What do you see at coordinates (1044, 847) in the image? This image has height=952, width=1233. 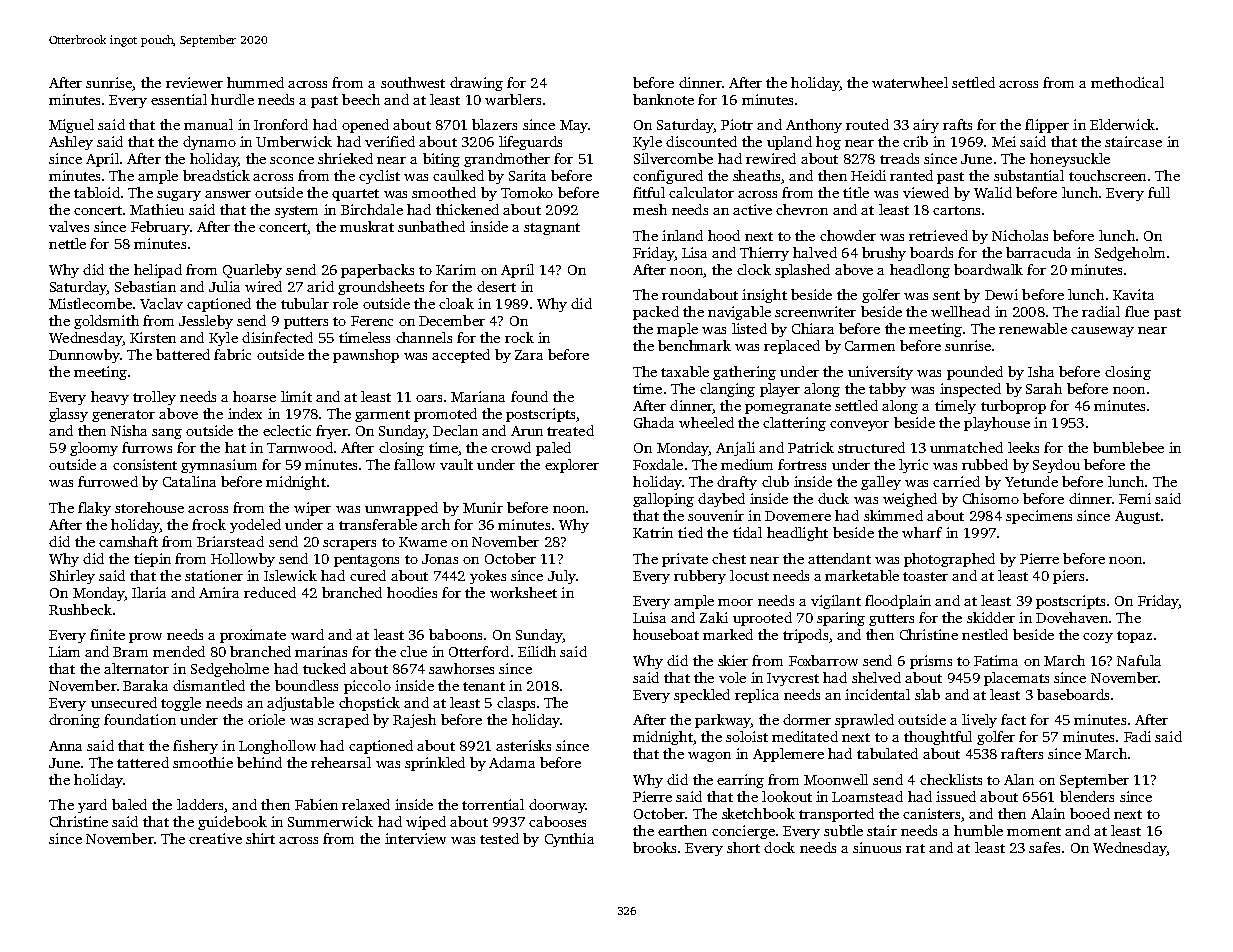 I see `safes` at bounding box center [1044, 847].
